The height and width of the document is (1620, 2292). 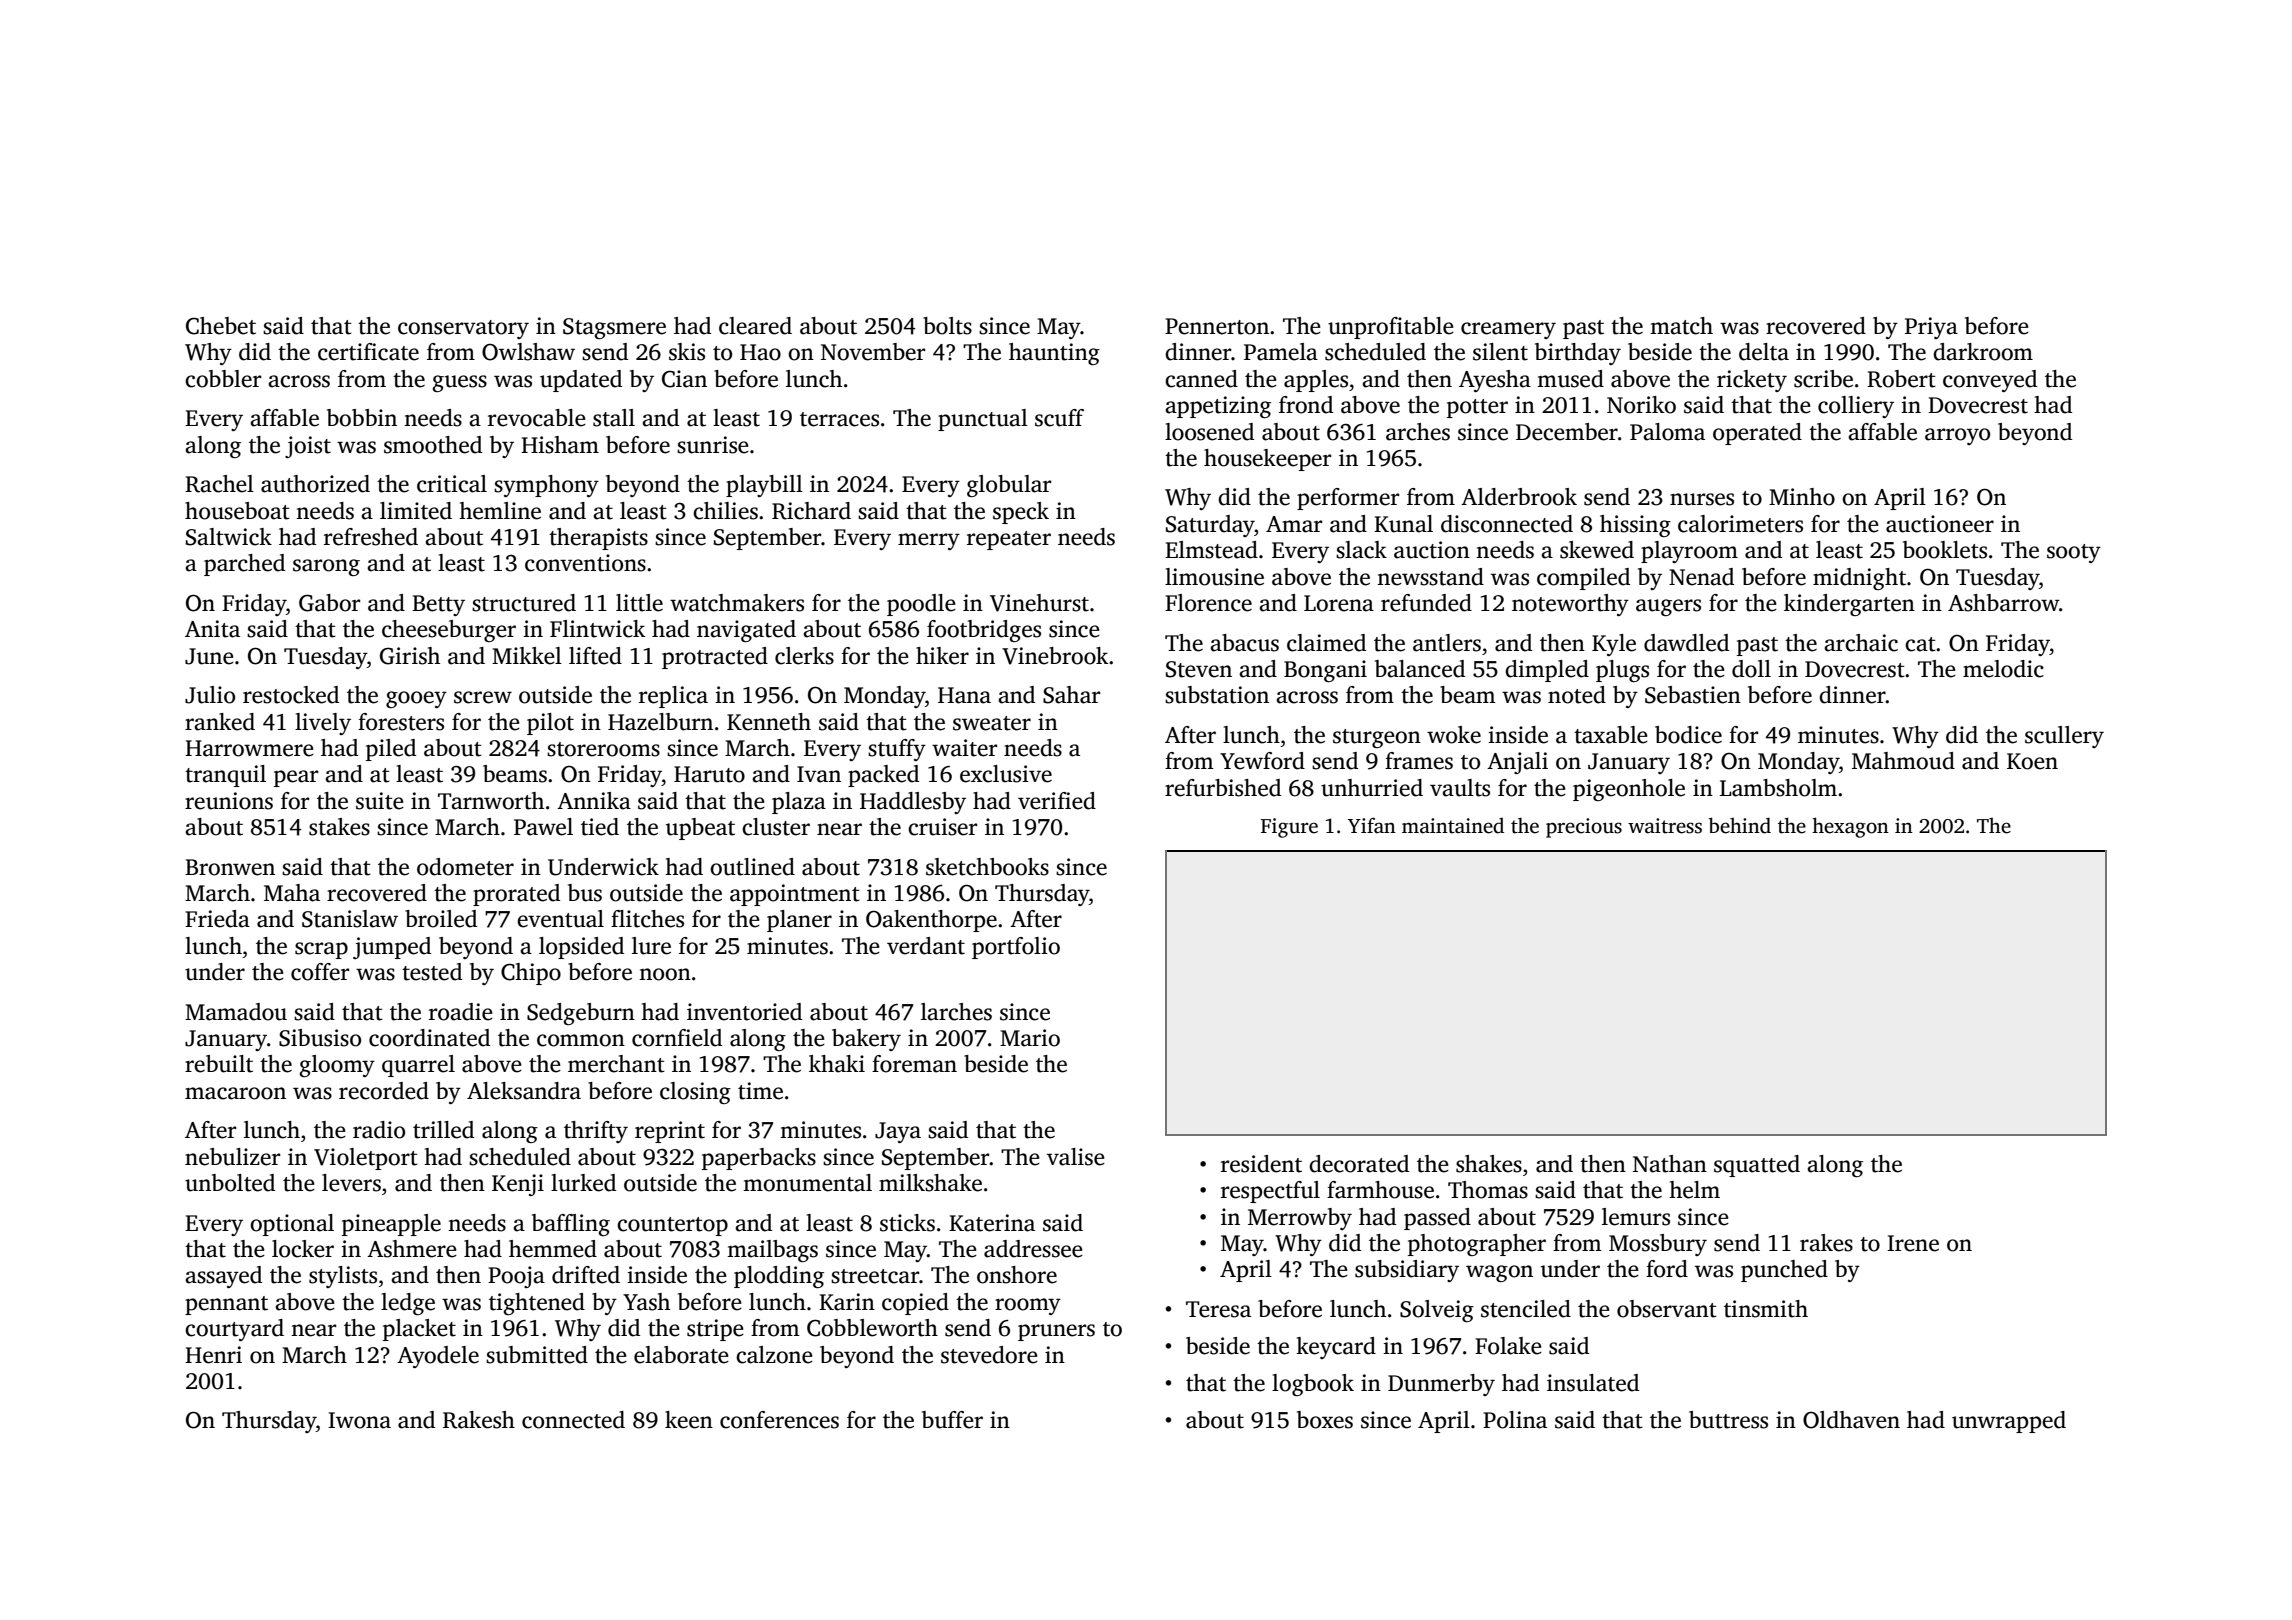 I want to click on frond, so click(x=1306, y=405).
